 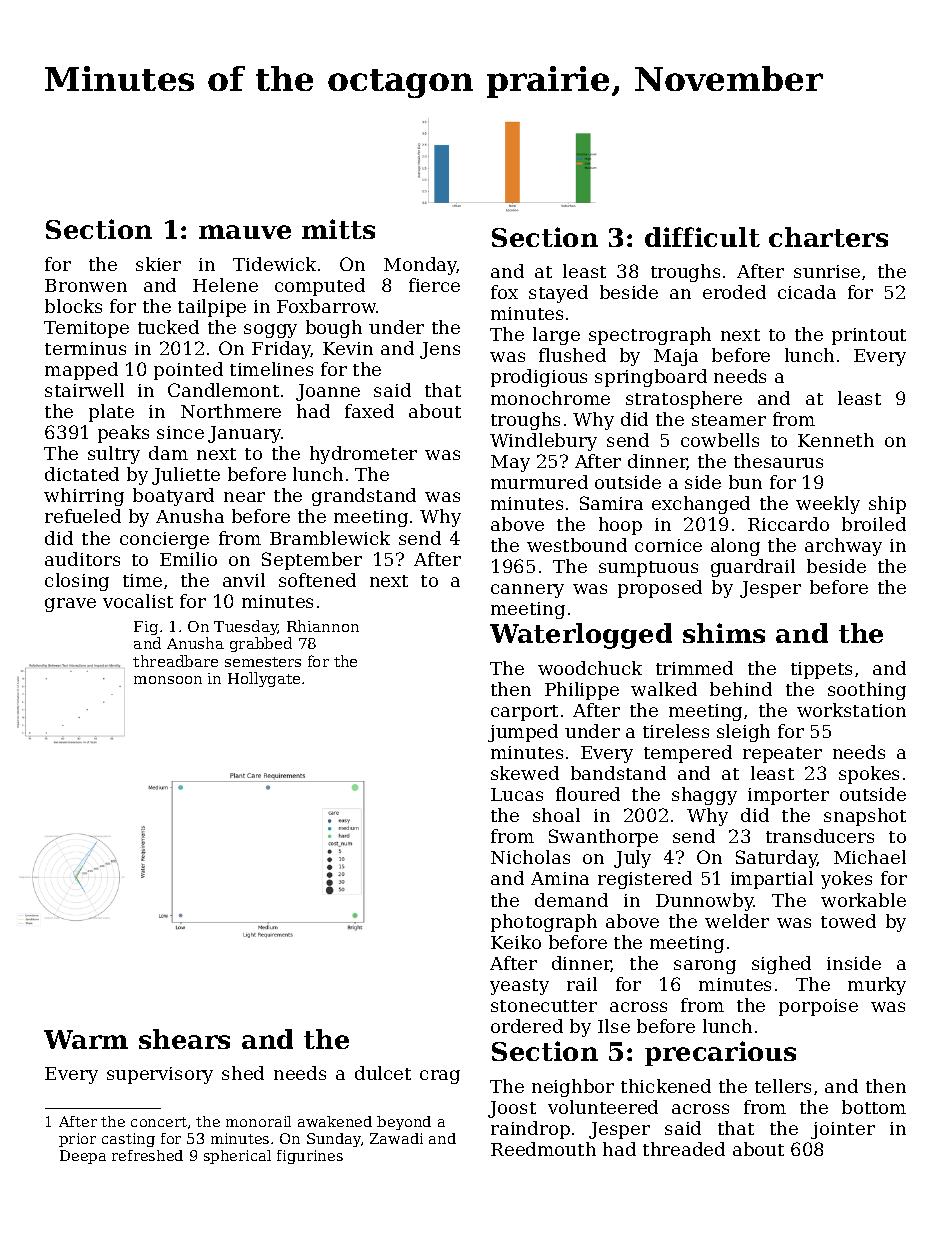 What do you see at coordinates (651, 378) in the screenshot?
I see `springboard` at bounding box center [651, 378].
